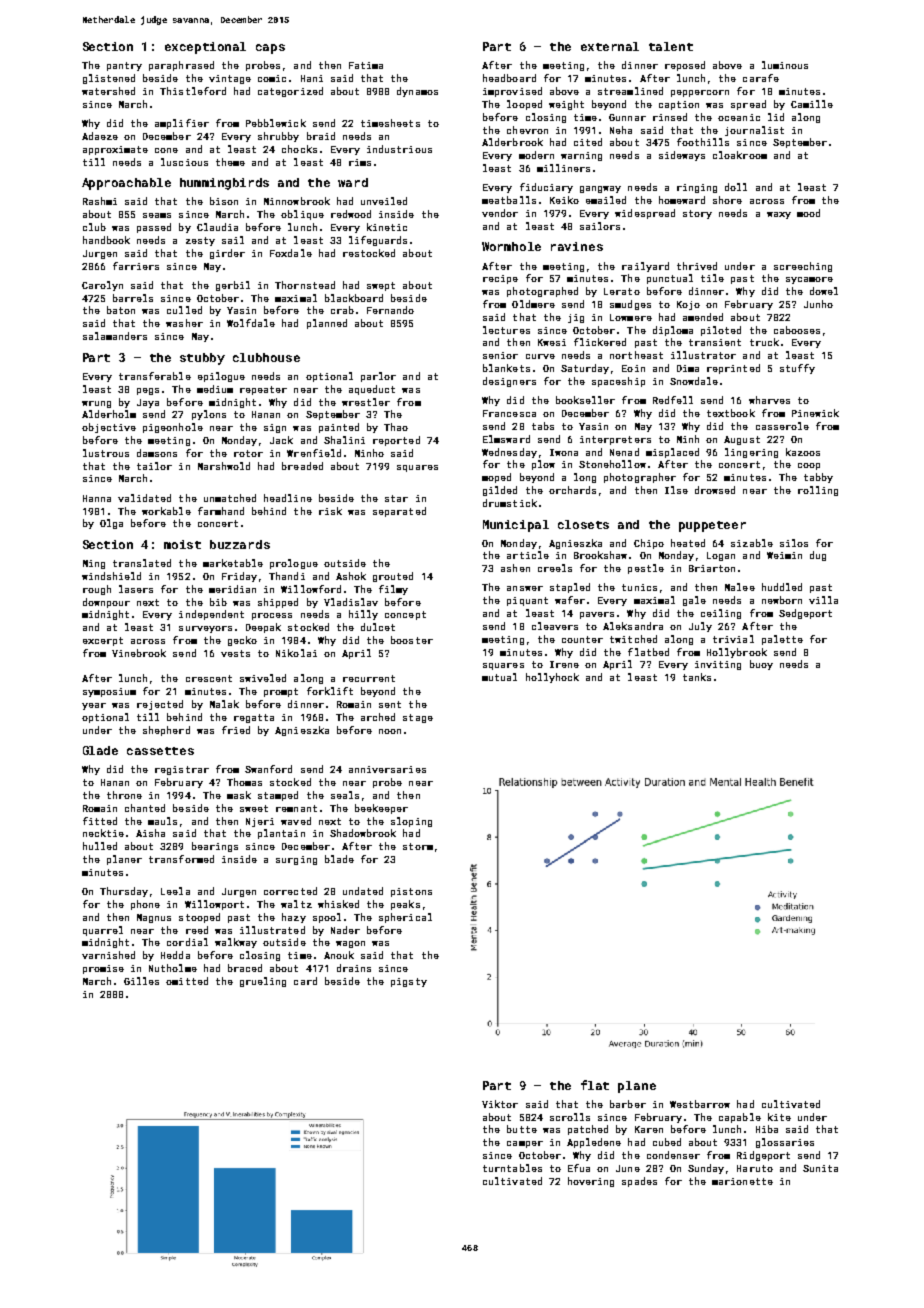 The width and height of the screenshot is (924, 1308). I want to click on Gilles, so click(141, 981).
